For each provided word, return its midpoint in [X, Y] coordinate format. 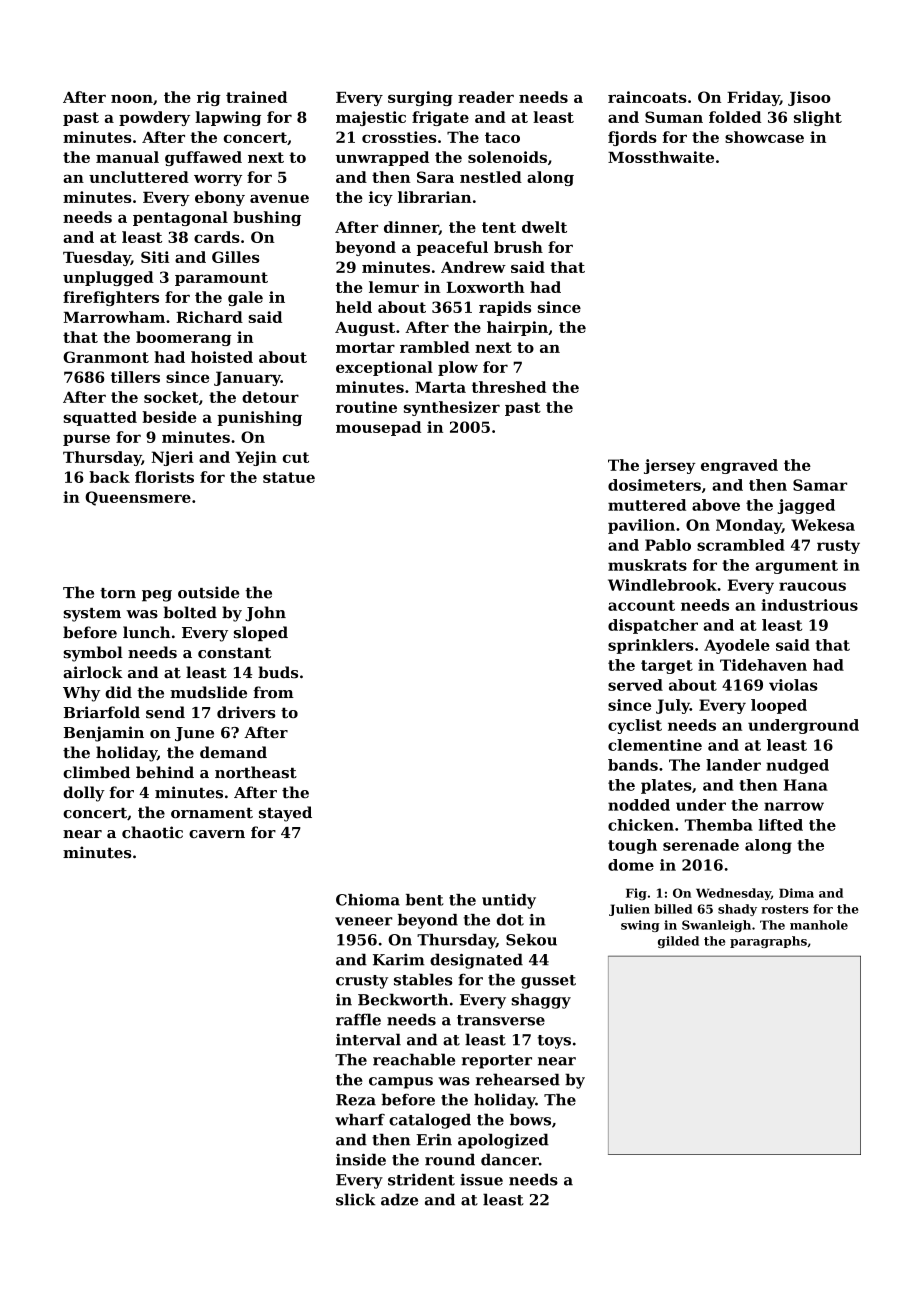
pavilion [641, 526]
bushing [267, 218]
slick [355, 1199]
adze [399, 1199]
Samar [820, 485]
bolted [190, 612]
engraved [739, 466]
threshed [509, 387]
